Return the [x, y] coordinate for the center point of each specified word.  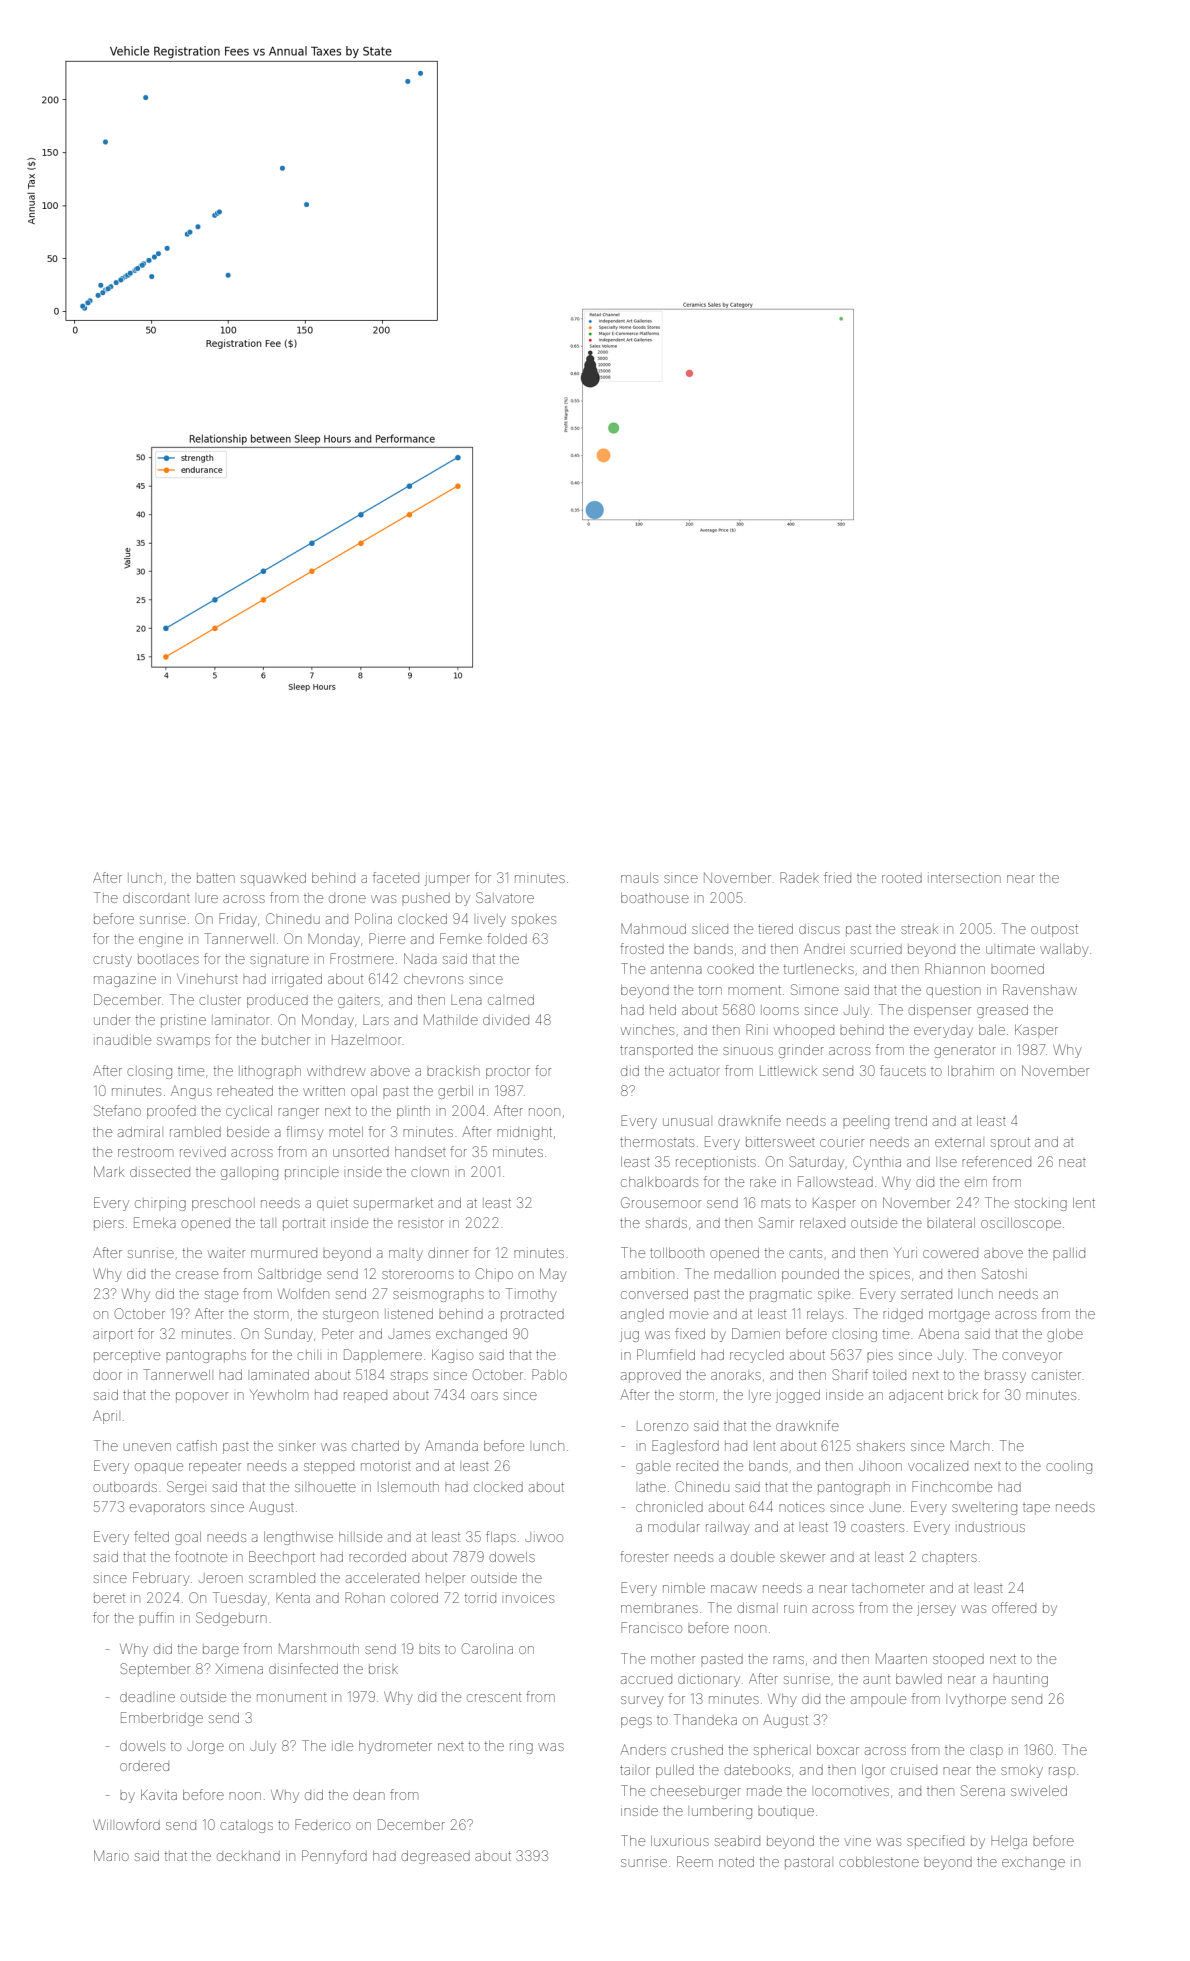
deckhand [248, 1856]
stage [221, 1296]
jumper [447, 880]
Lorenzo [662, 1426]
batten [216, 878]
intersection [964, 878]
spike [834, 1294]
